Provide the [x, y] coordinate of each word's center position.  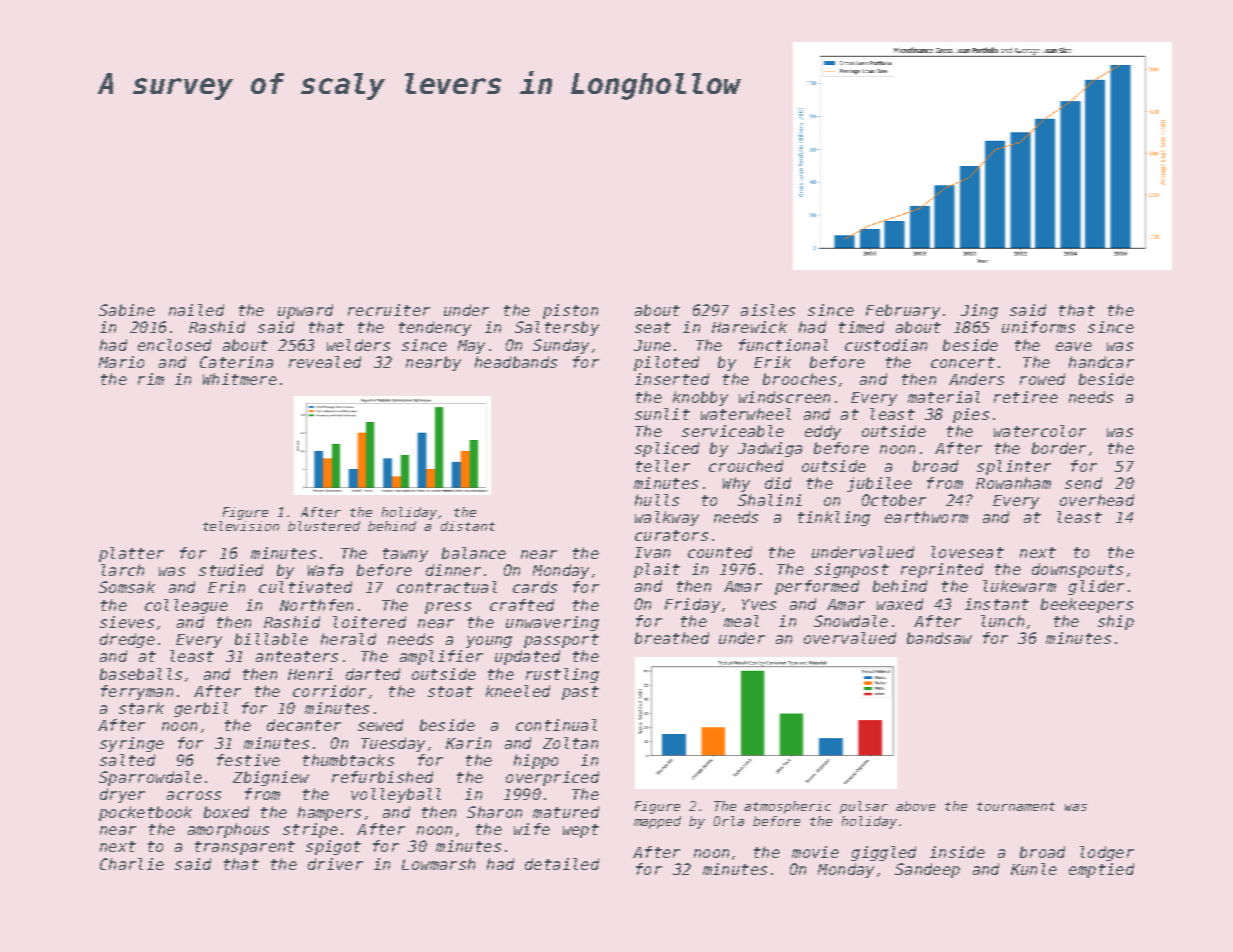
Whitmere [240, 379]
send [1083, 483]
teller [663, 466]
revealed [325, 362]
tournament [1016, 806]
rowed [1042, 379]
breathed [672, 638]
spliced [667, 449]
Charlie [132, 864]
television [241, 526]
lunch [1002, 621]
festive [248, 760]
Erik [772, 362]
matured [566, 812]
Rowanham [1013, 483]
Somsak [127, 587]
